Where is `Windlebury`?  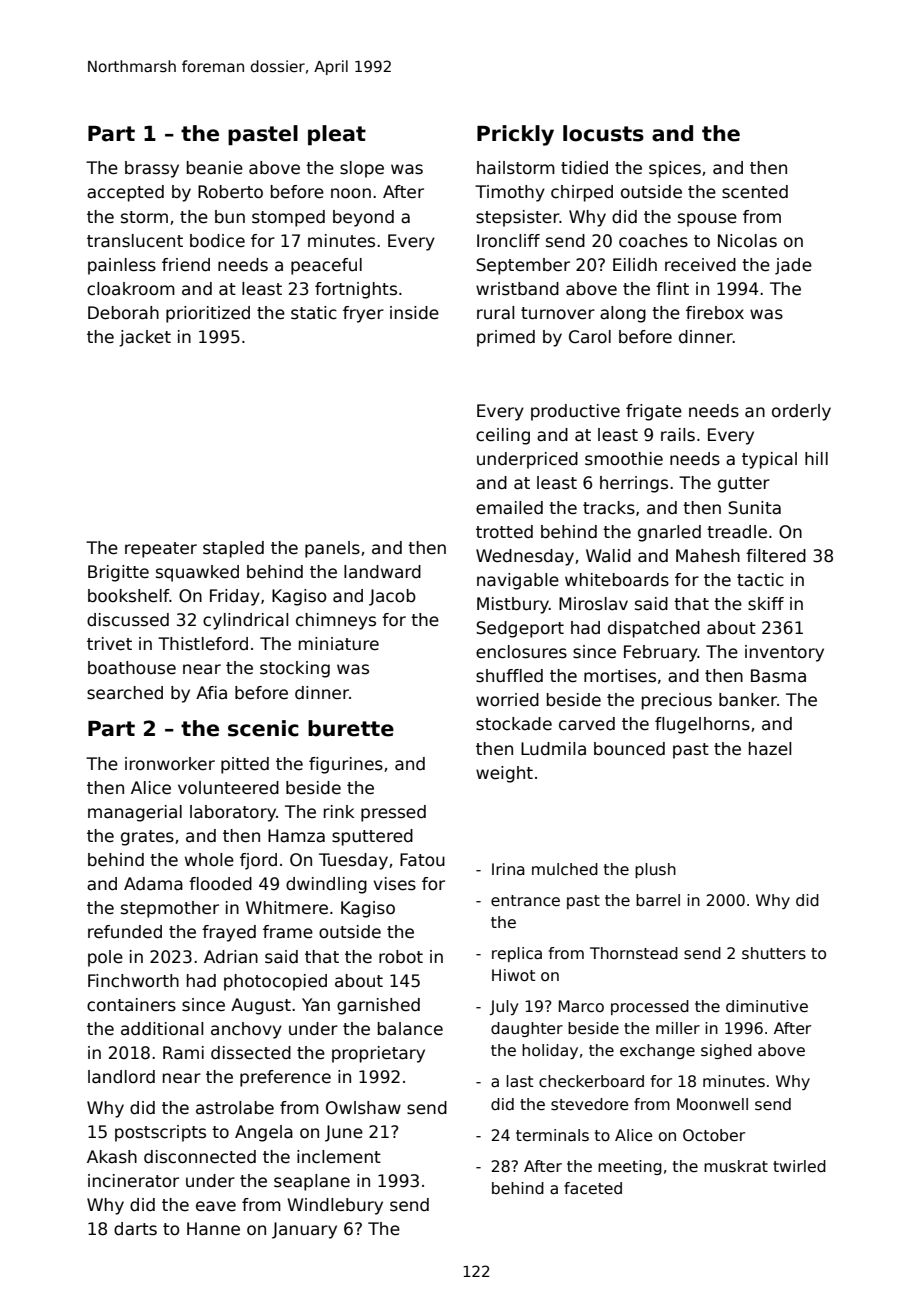 Windlebury is located at coordinates (335, 1206).
